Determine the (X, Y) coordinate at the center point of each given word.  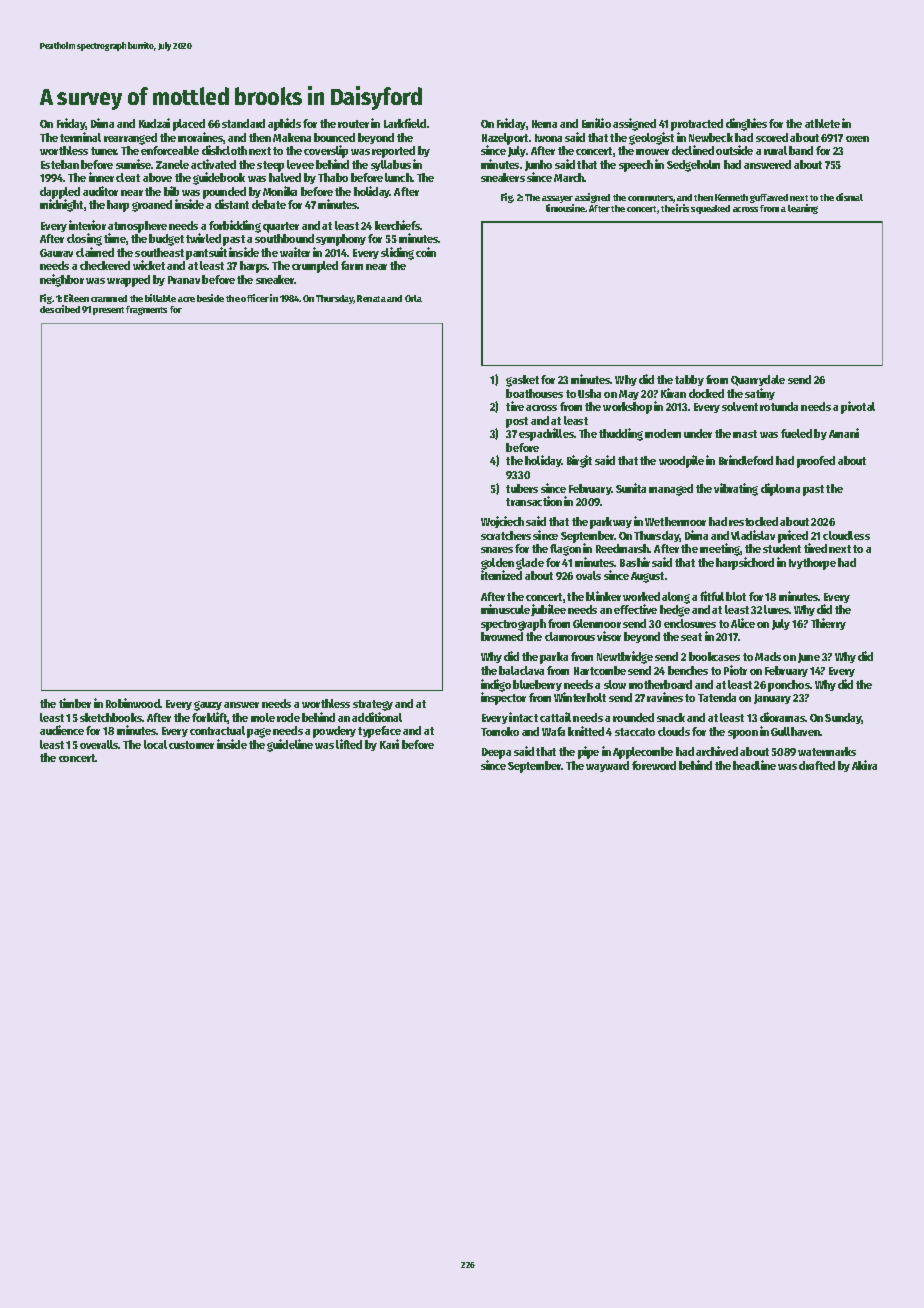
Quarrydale (758, 380)
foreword (654, 765)
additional (377, 717)
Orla (413, 298)
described (60, 309)
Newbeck (711, 137)
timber (75, 703)
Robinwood (133, 703)
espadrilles (546, 434)
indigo (496, 685)
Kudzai (154, 123)
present (108, 311)
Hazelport (505, 139)
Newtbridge (625, 657)
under (698, 433)
